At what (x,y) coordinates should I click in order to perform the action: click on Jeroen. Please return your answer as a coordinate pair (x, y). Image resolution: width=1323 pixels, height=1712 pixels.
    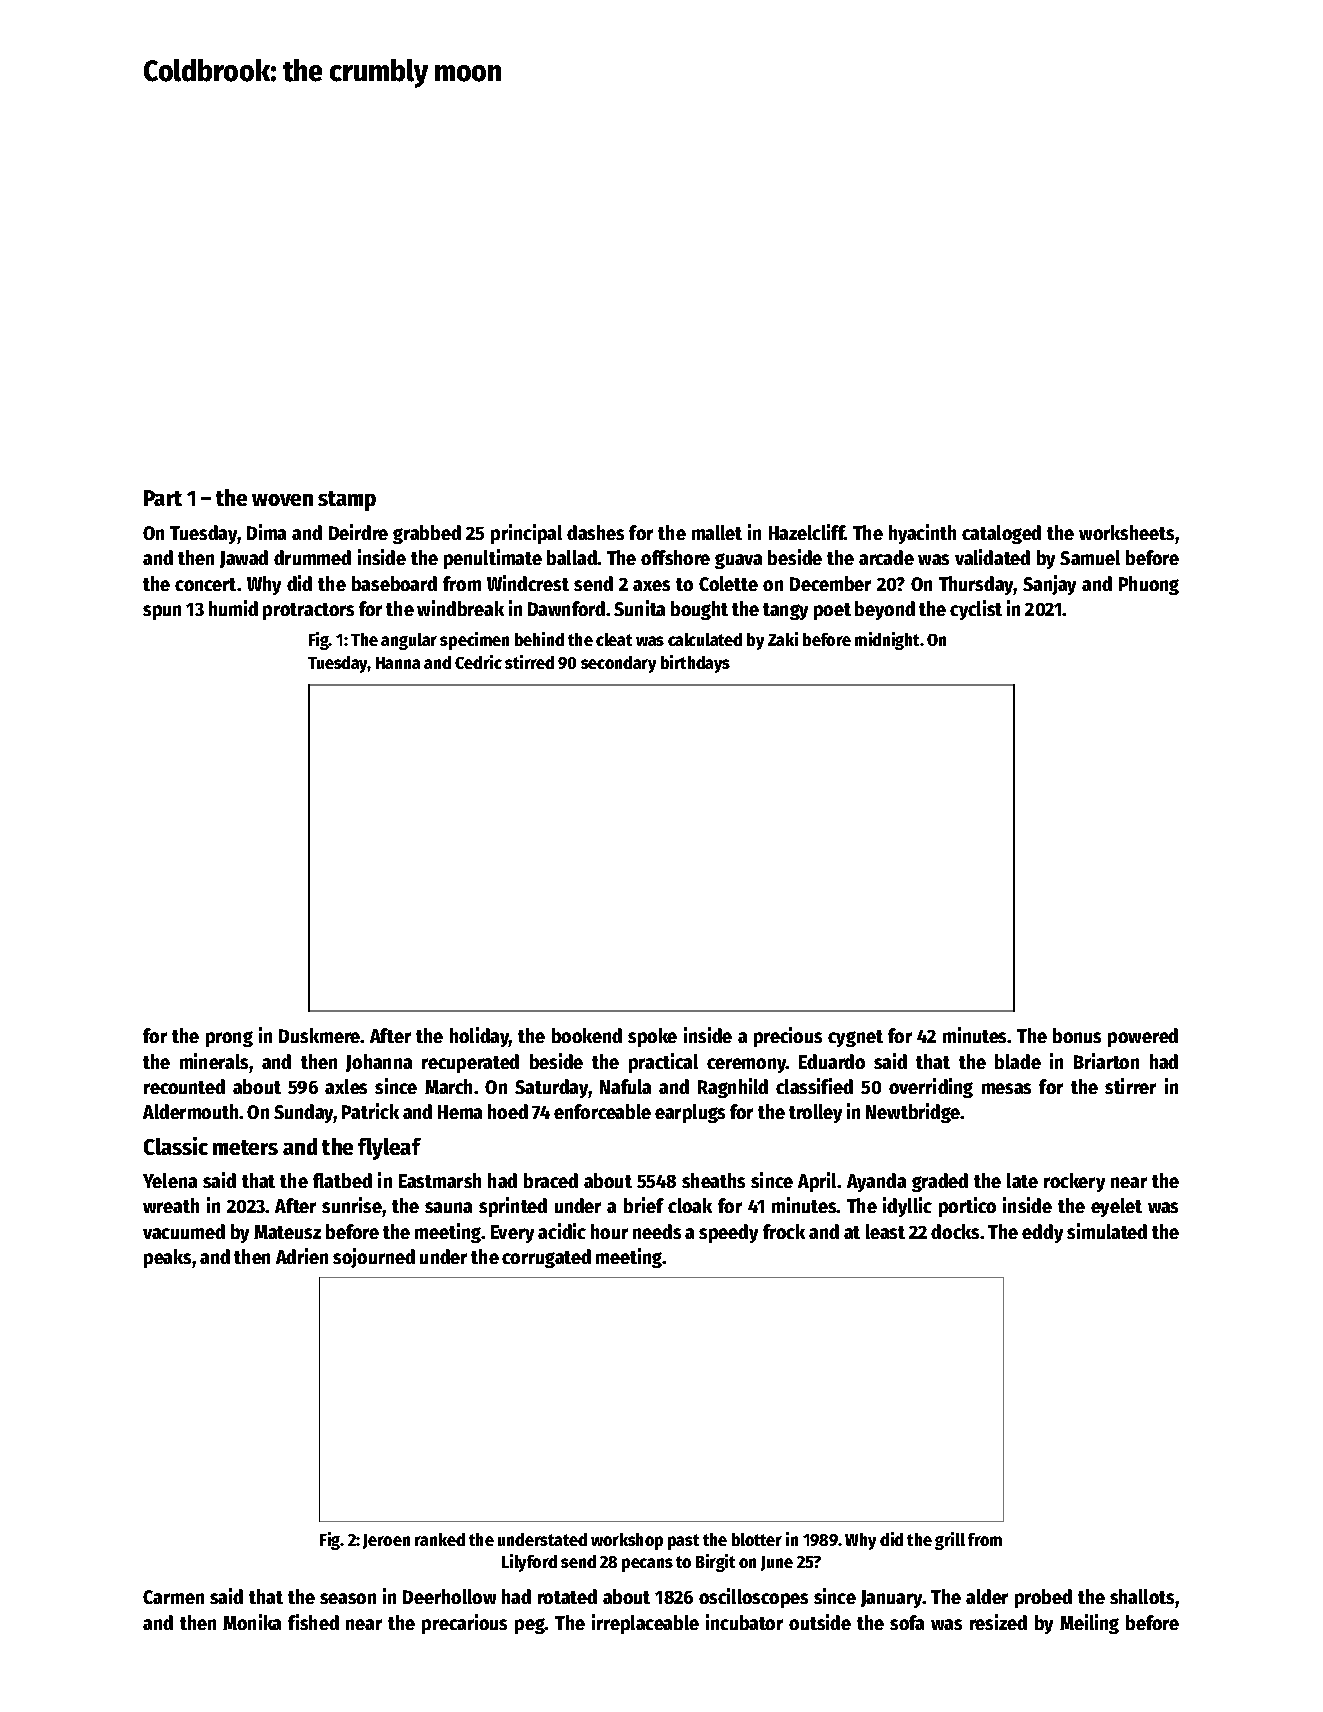
    Looking at the image, I should click on (386, 1541).
